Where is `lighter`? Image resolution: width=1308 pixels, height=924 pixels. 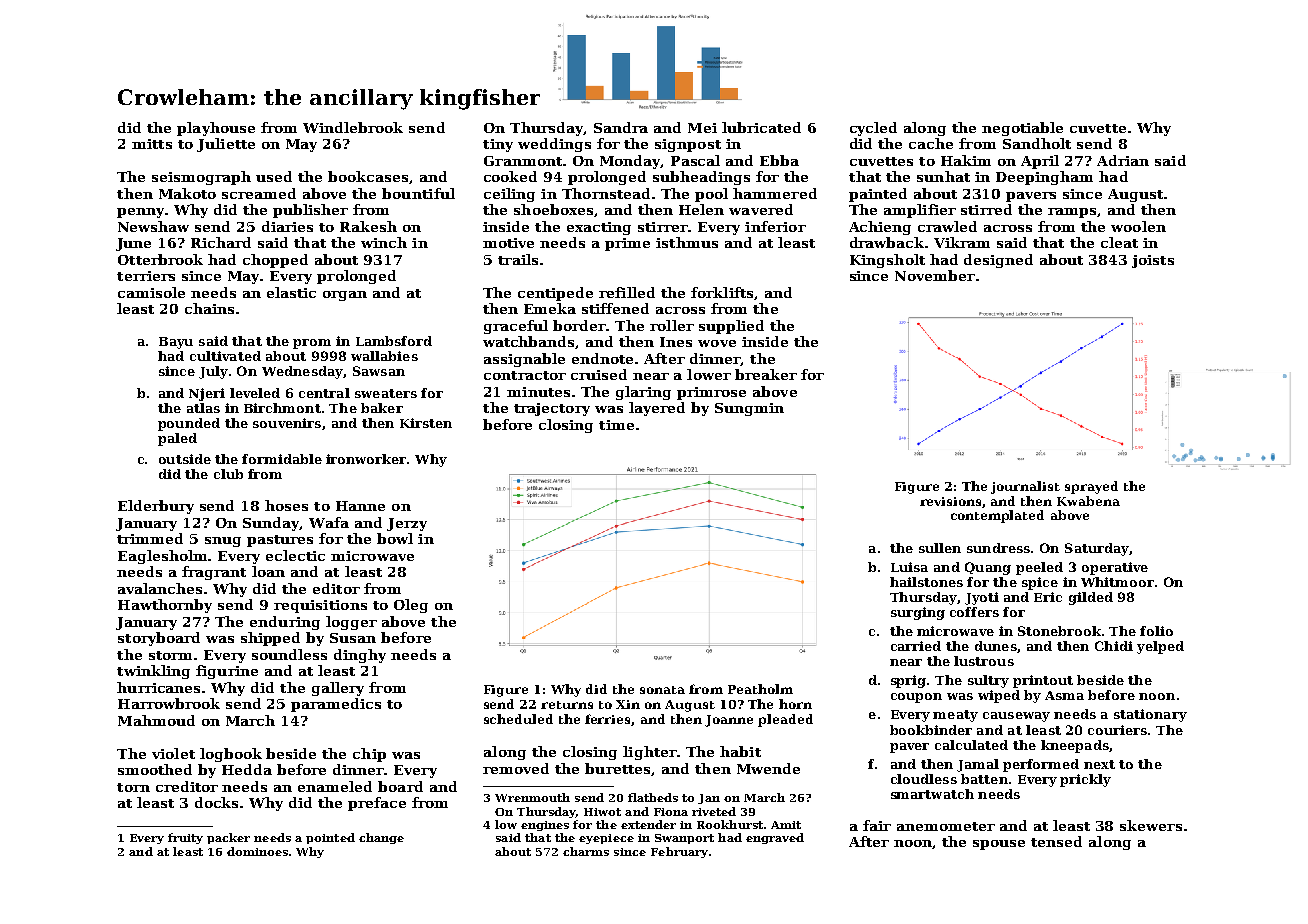 lighter is located at coordinates (650, 753).
